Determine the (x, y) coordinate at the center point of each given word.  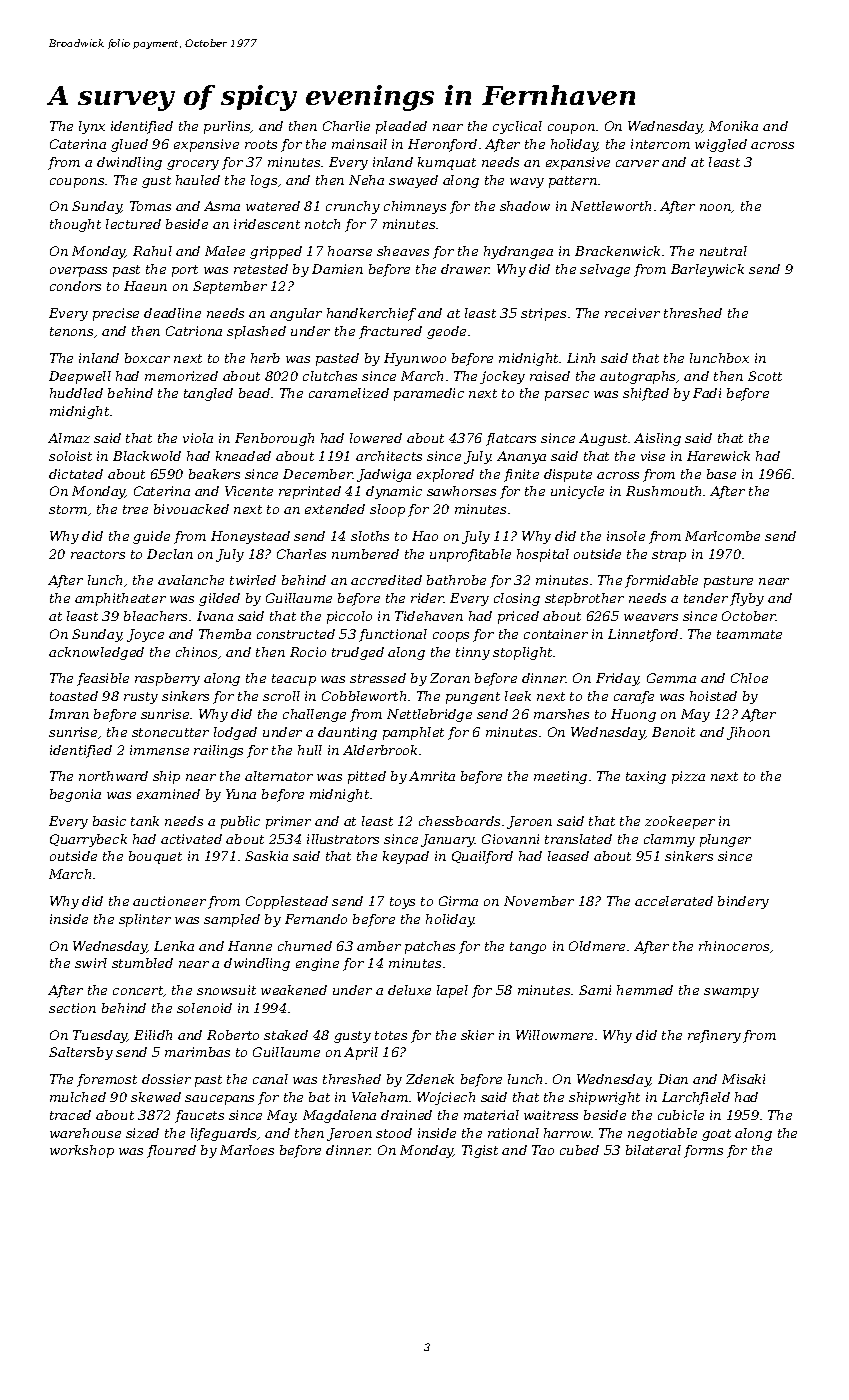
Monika (733, 126)
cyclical (517, 127)
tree (135, 509)
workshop (82, 1151)
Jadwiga (384, 475)
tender (706, 598)
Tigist (480, 1151)
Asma (222, 206)
